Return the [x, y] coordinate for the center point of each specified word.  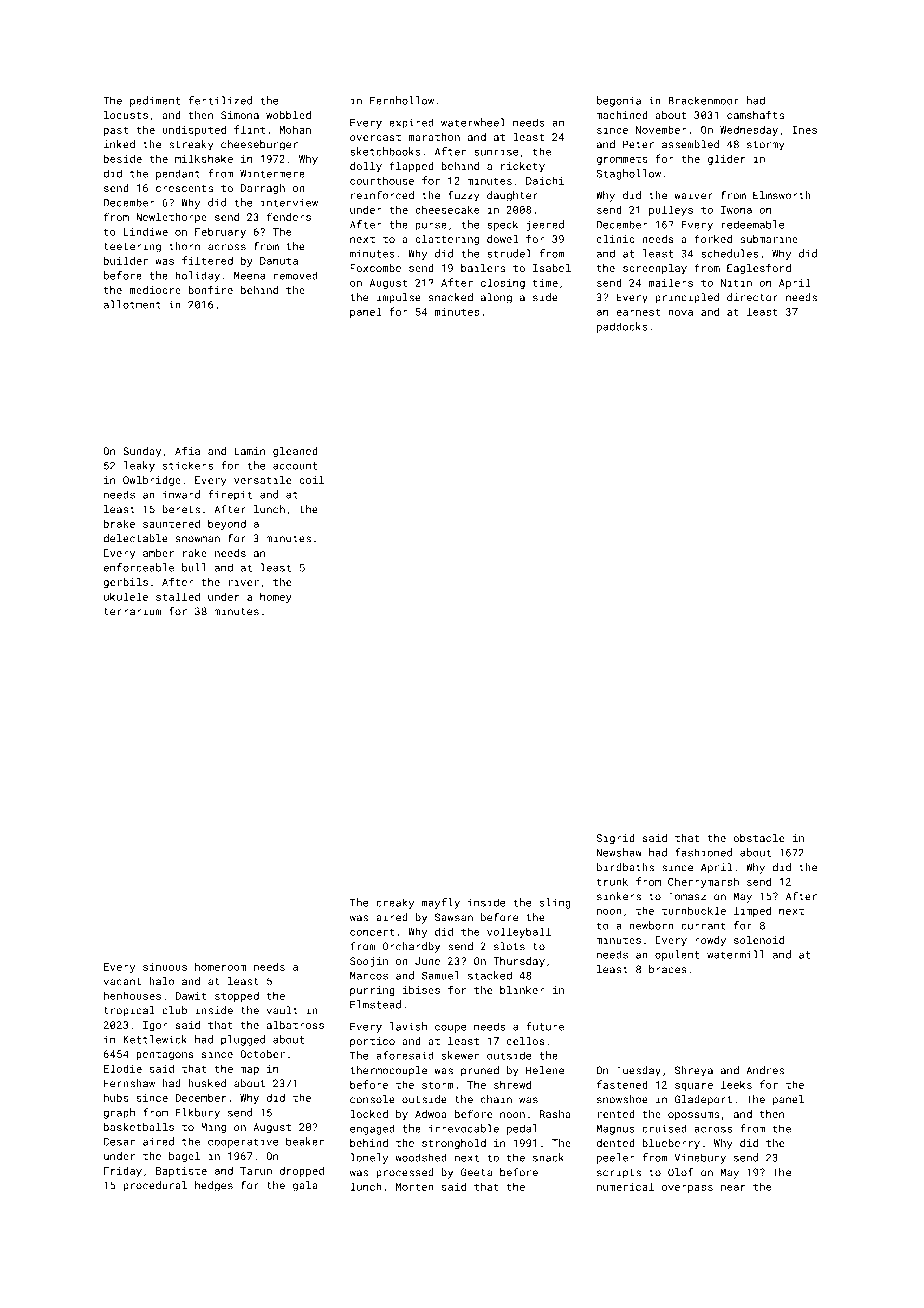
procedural [155, 1186]
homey [276, 598]
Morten [415, 1187]
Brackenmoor [703, 100]
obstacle [758, 838]
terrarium [133, 611]
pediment [155, 101]
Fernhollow [402, 100]
